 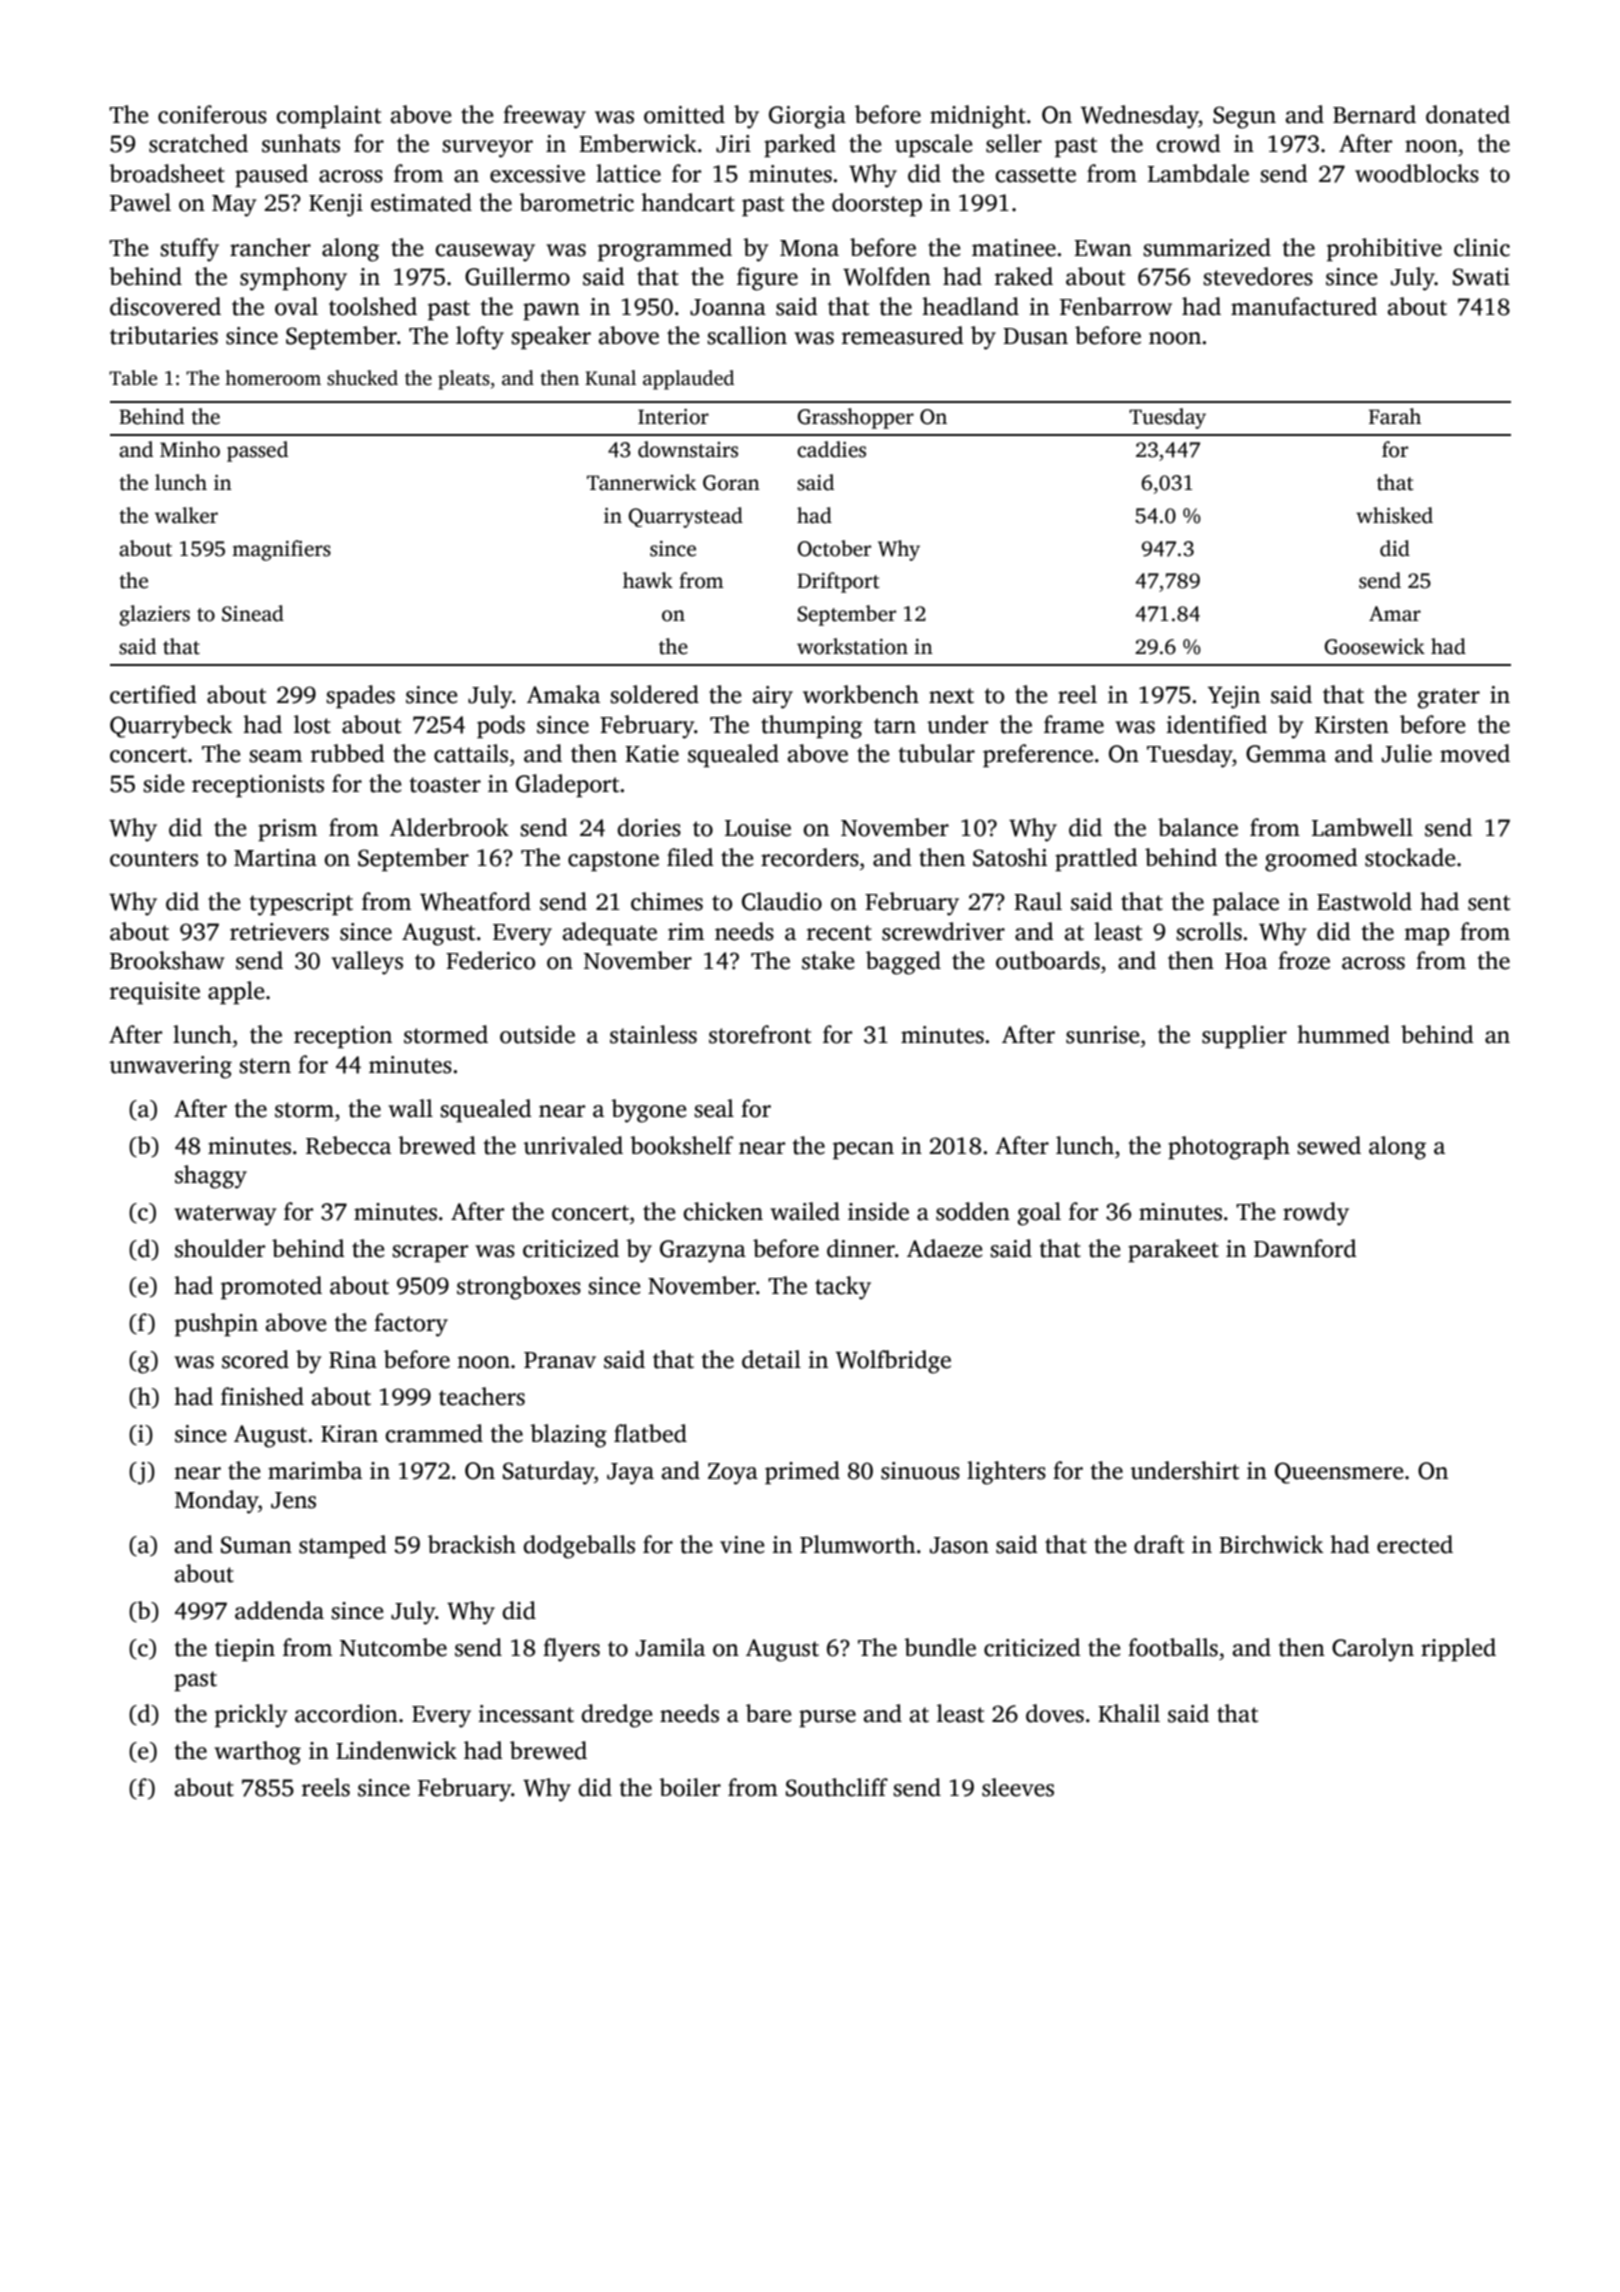 I want to click on Table, so click(x=133, y=378).
